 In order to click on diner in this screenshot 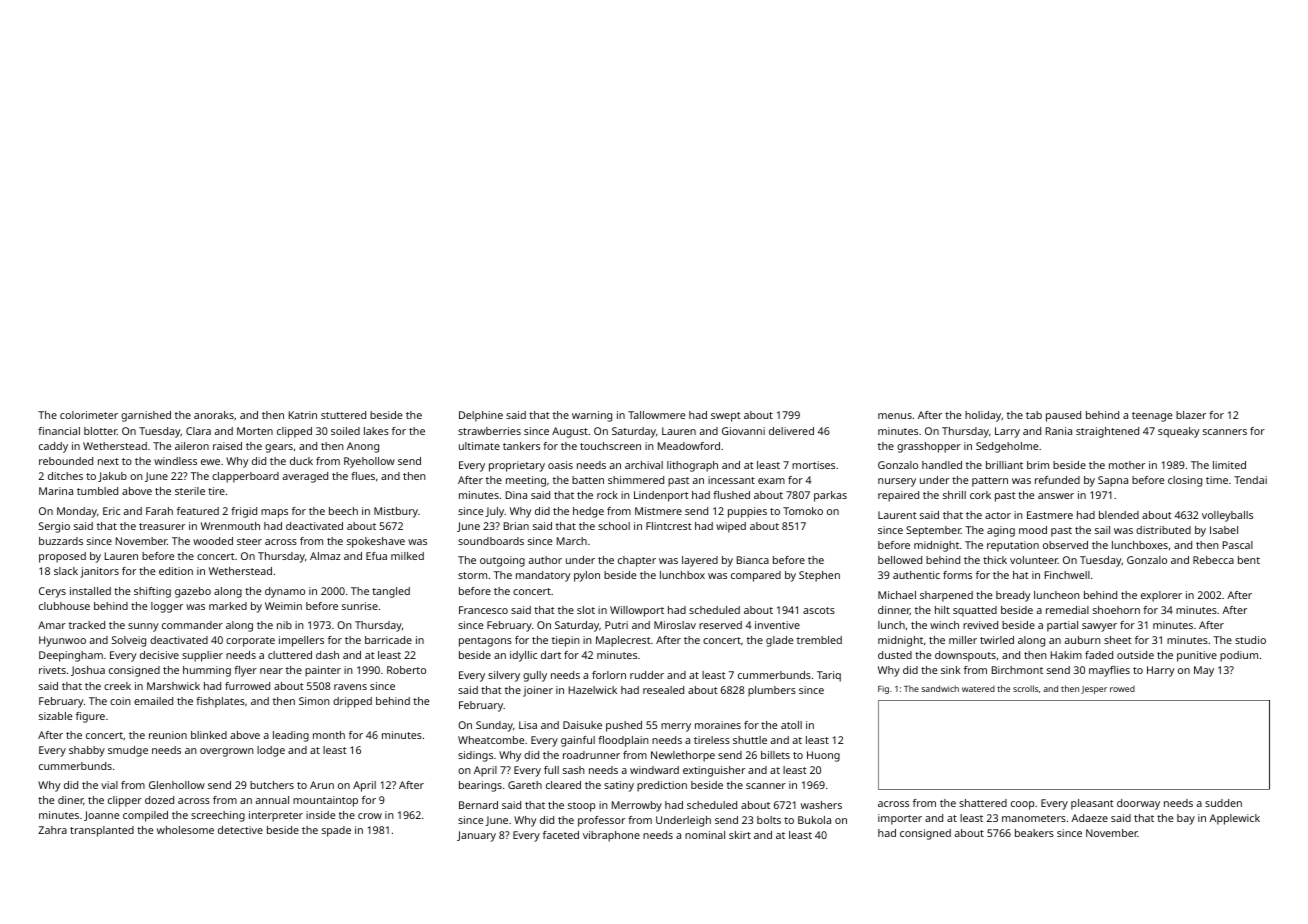, I will do `click(71, 801)`.
